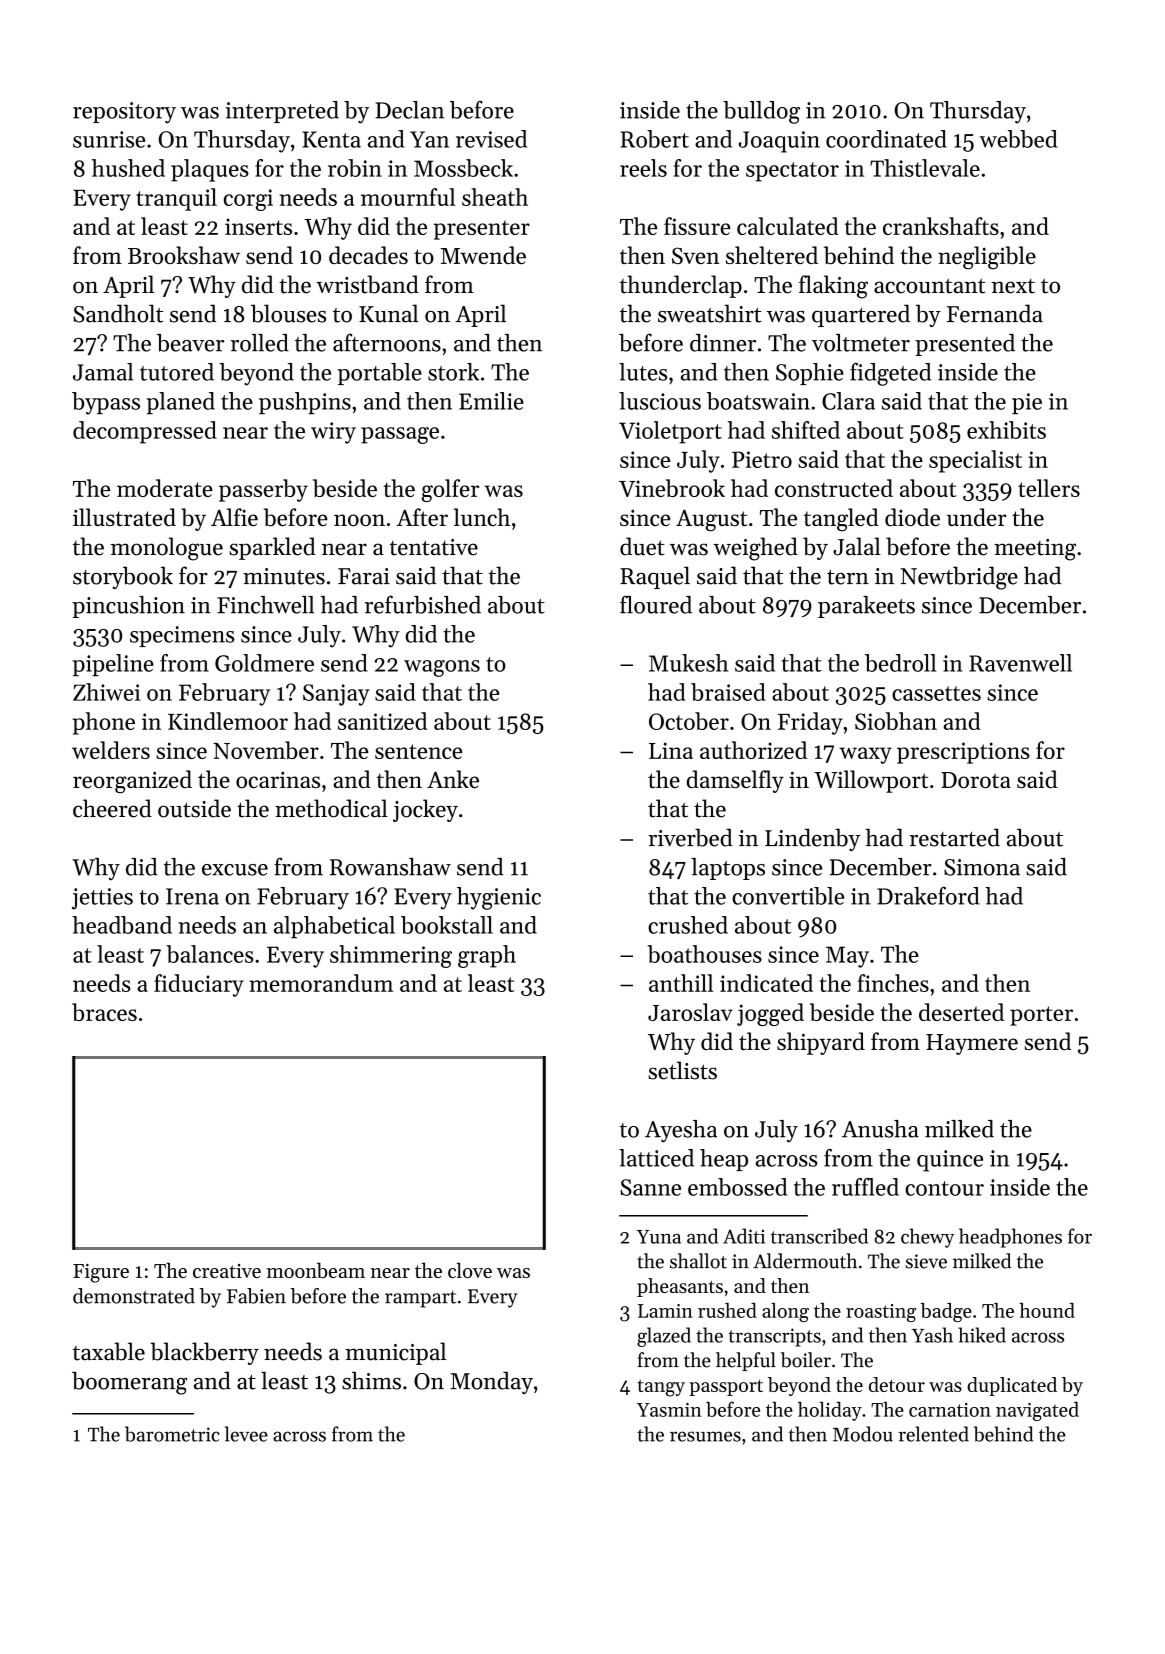  What do you see at coordinates (690, 837) in the document?
I see `riverbed` at bounding box center [690, 837].
